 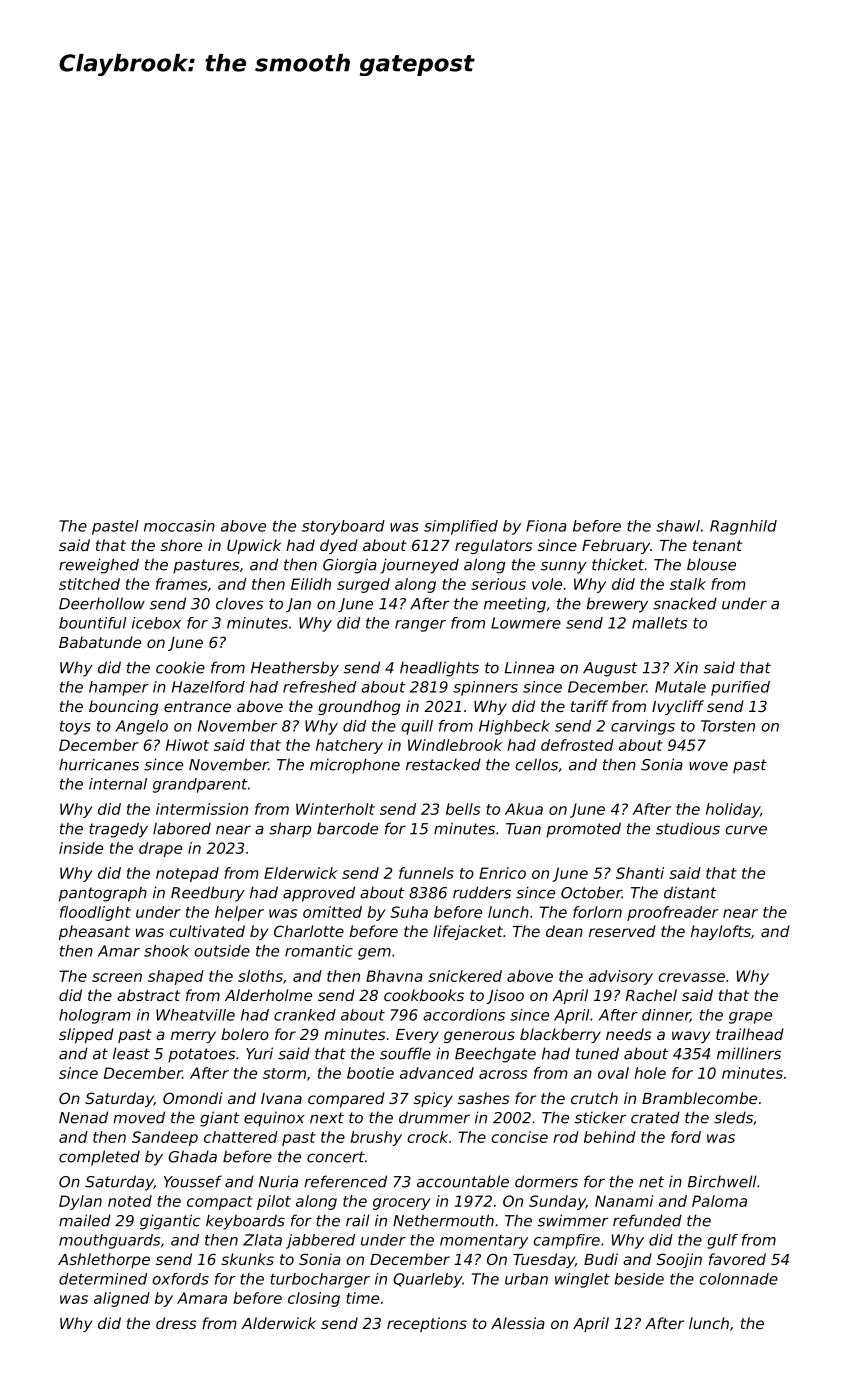 I want to click on favored, so click(x=737, y=1259).
